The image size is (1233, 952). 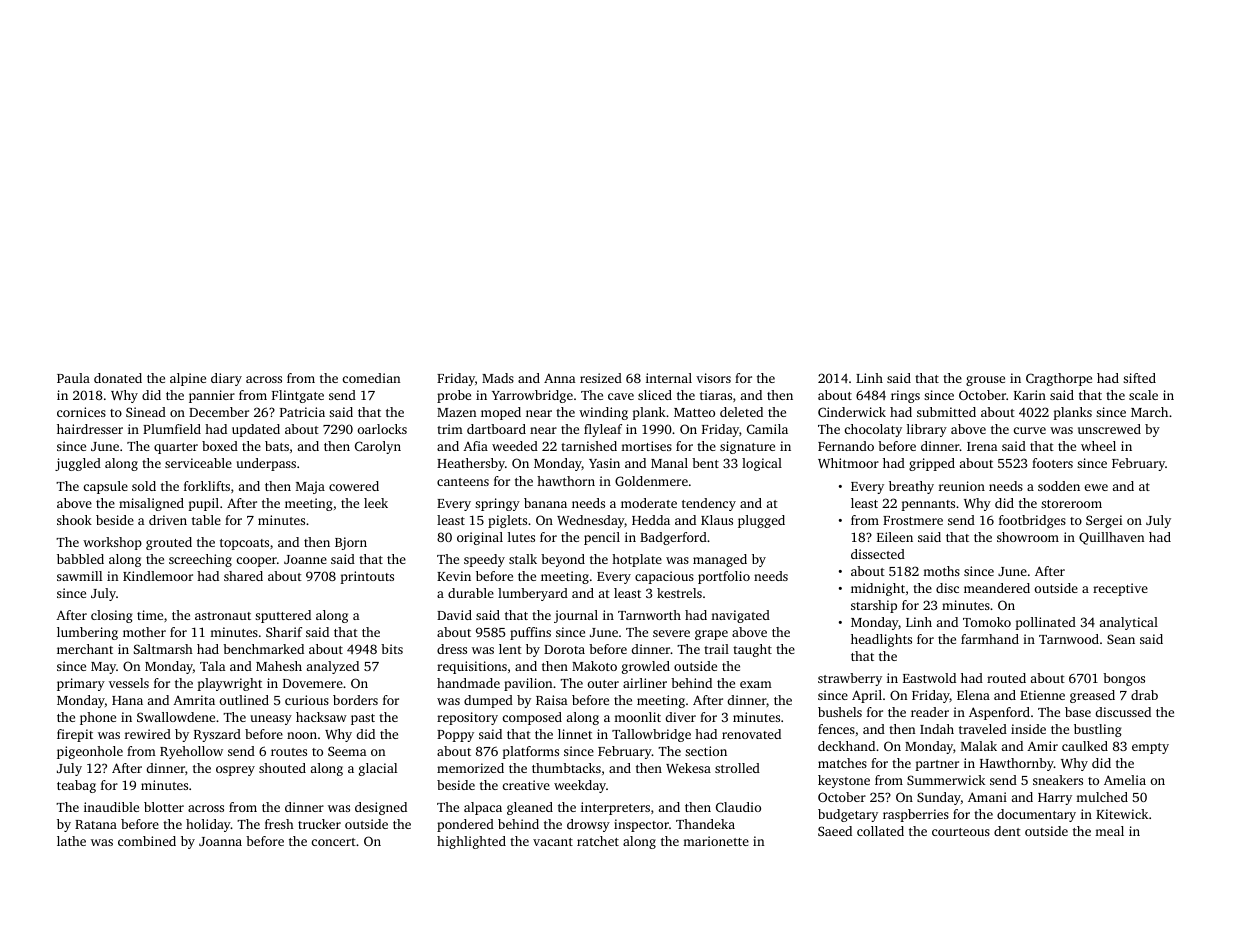 What do you see at coordinates (334, 842) in the screenshot?
I see `concert` at bounding box center [334, 842].
